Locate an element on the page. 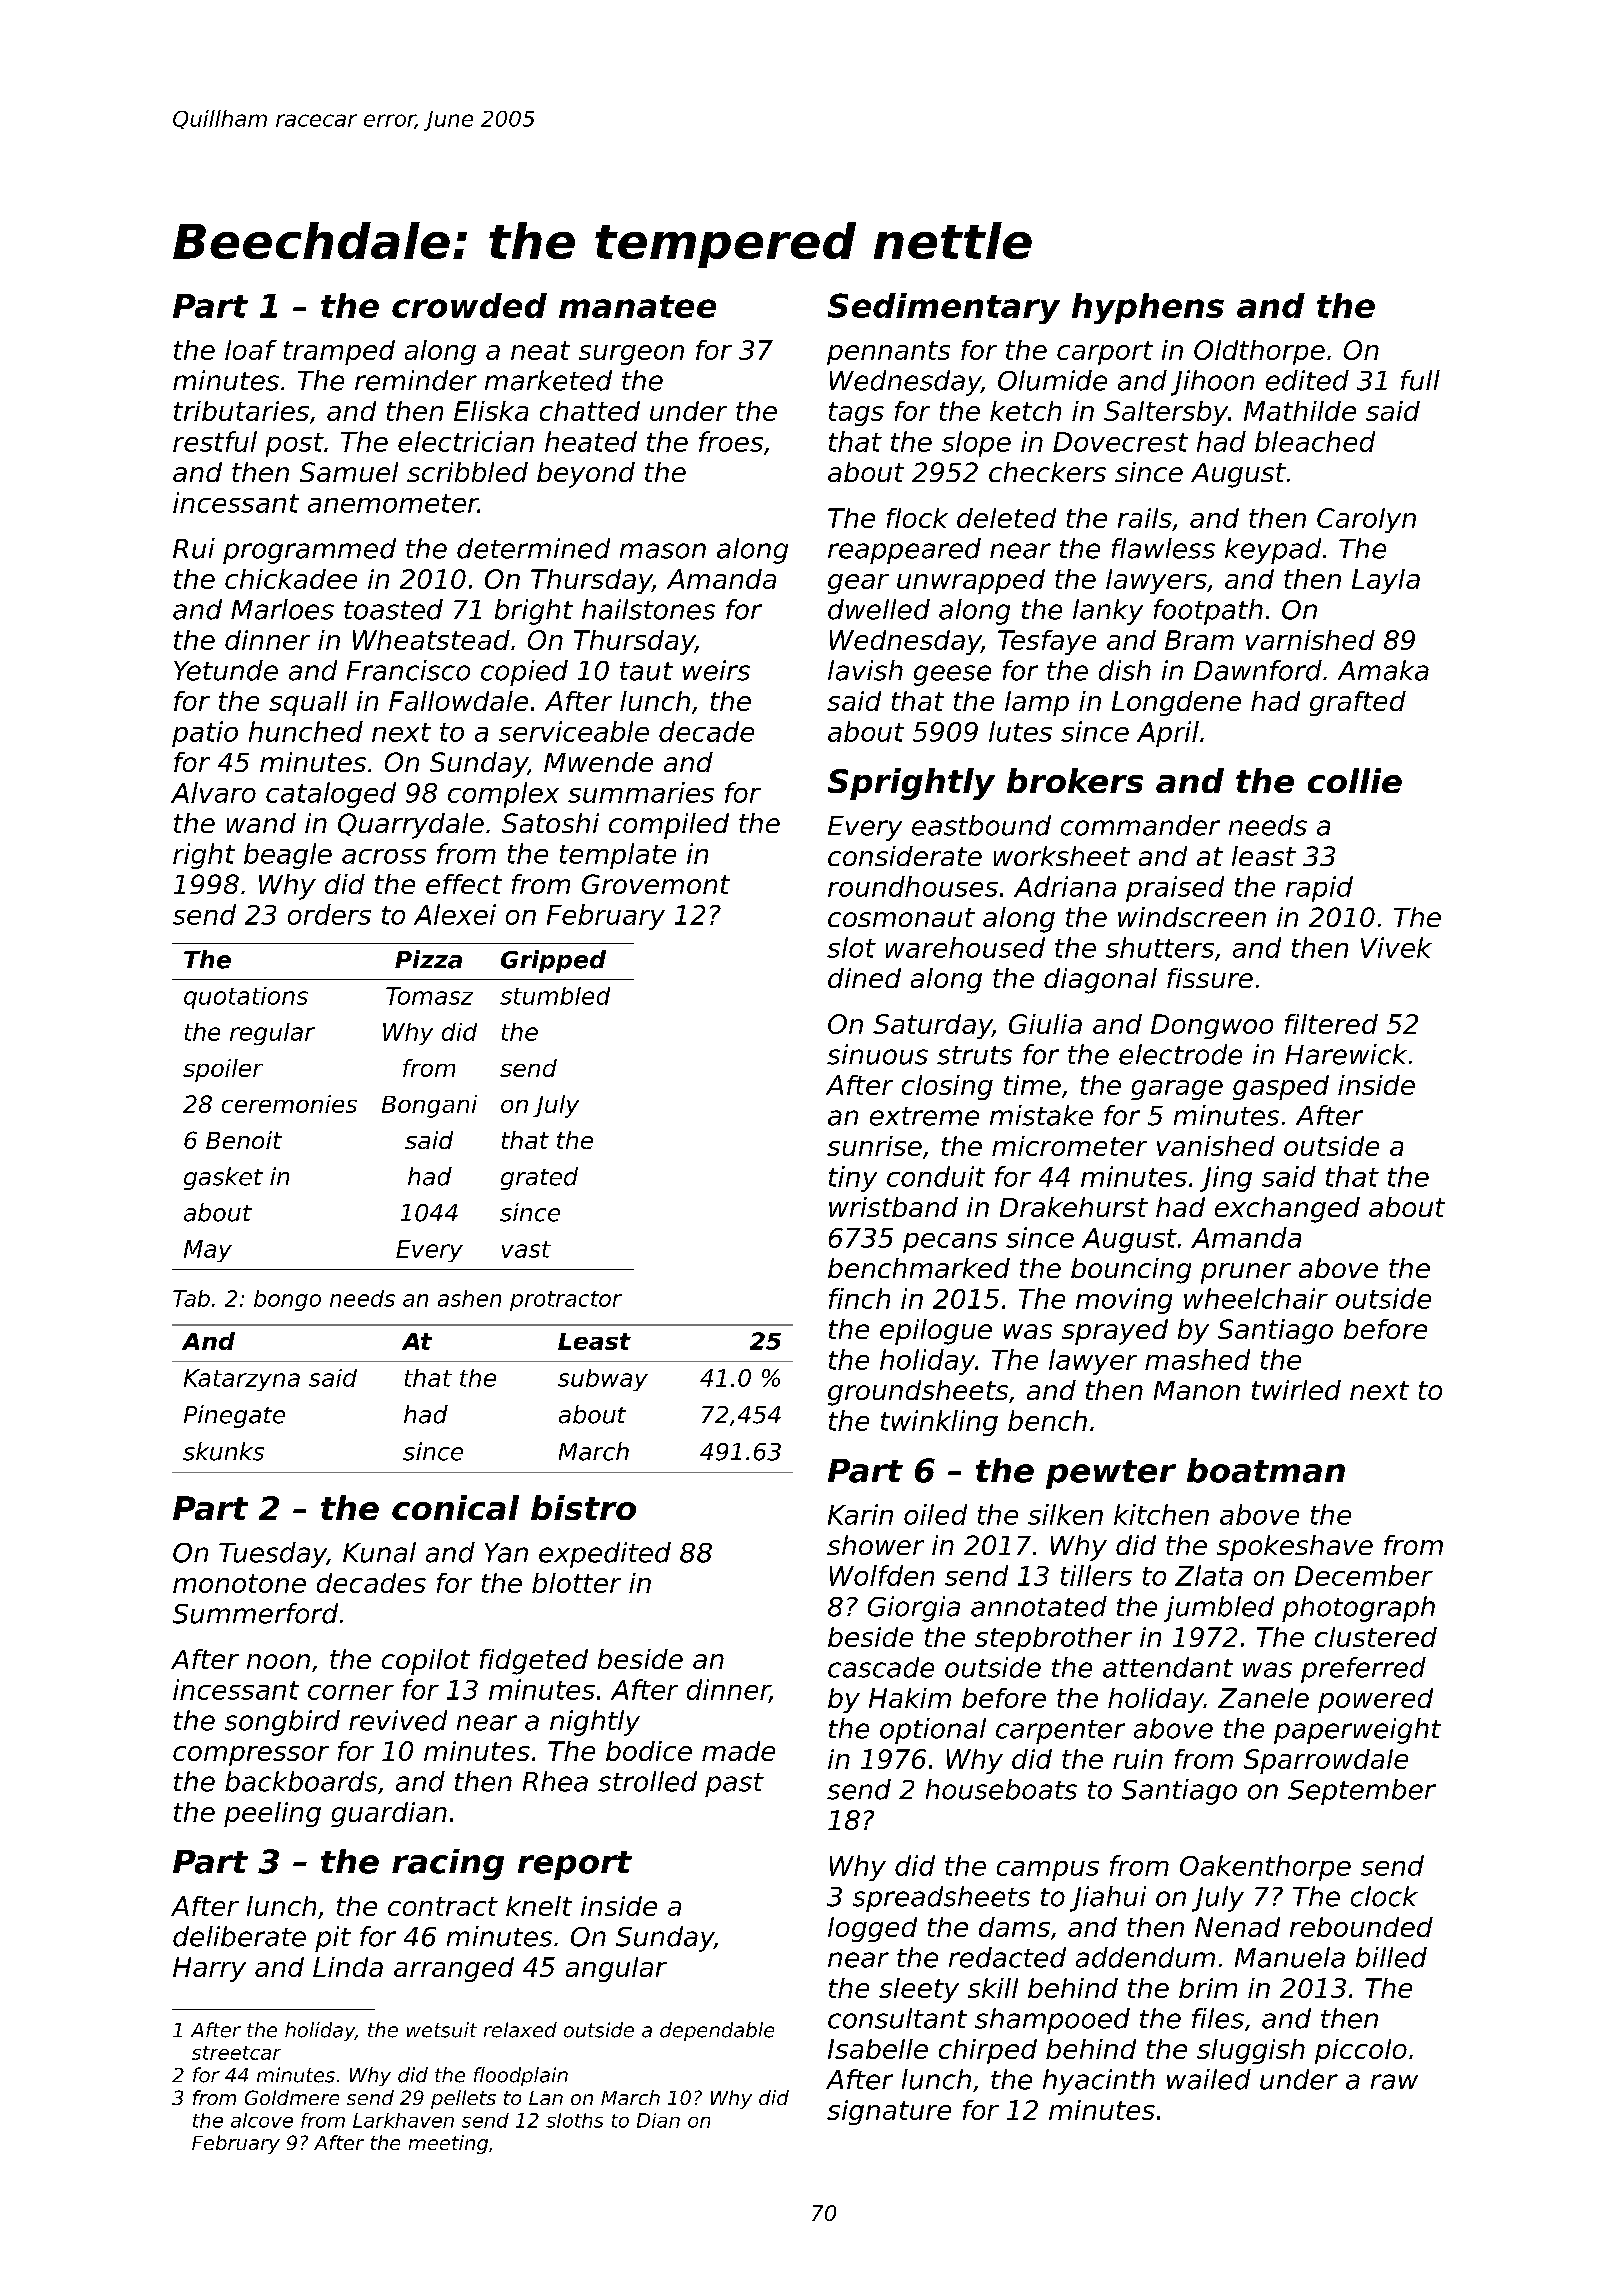 The height and width of the document is (2292, 1620). Linda is located at coordinates (348, 1967).
